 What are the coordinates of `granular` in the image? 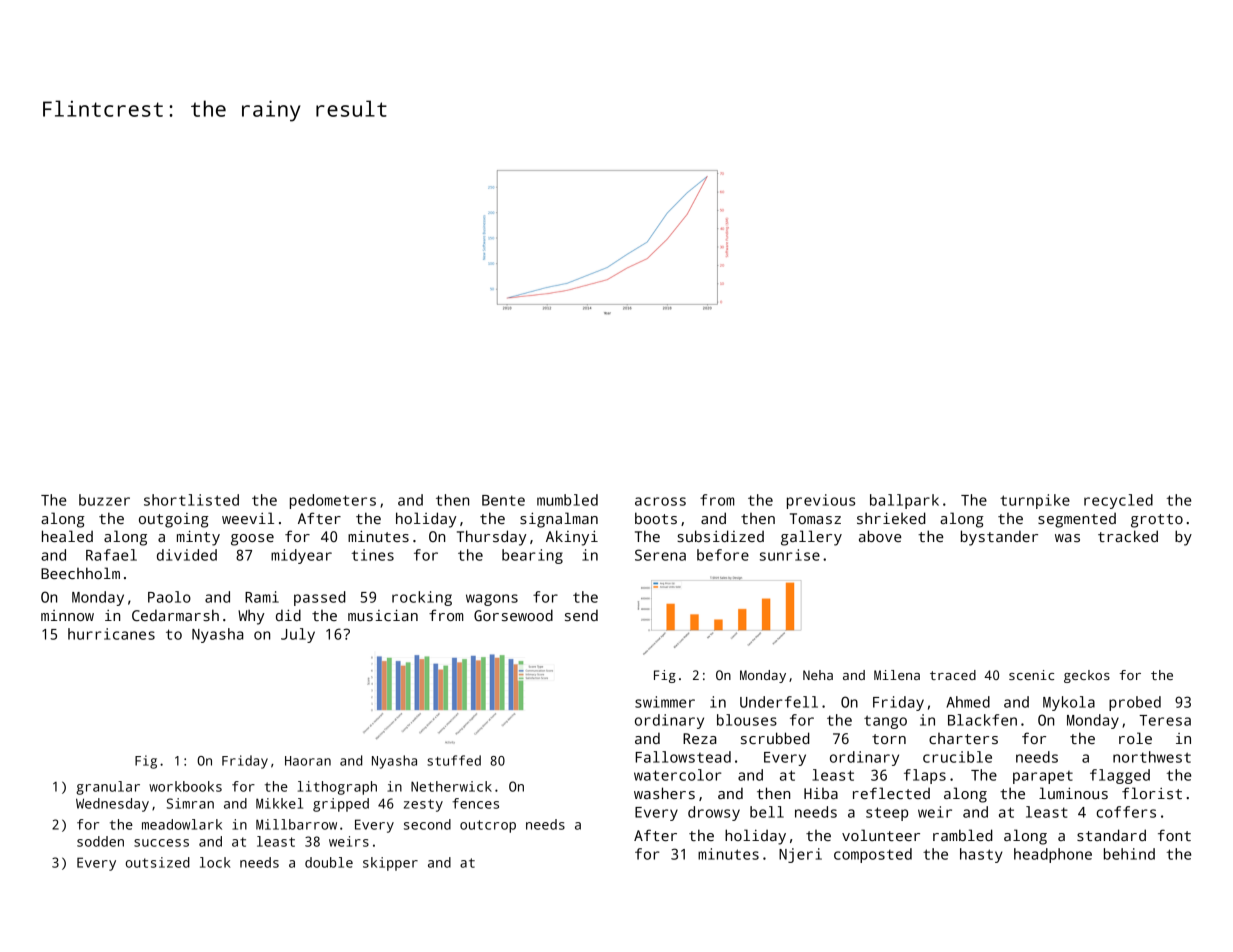 It's located at (108, 788).
